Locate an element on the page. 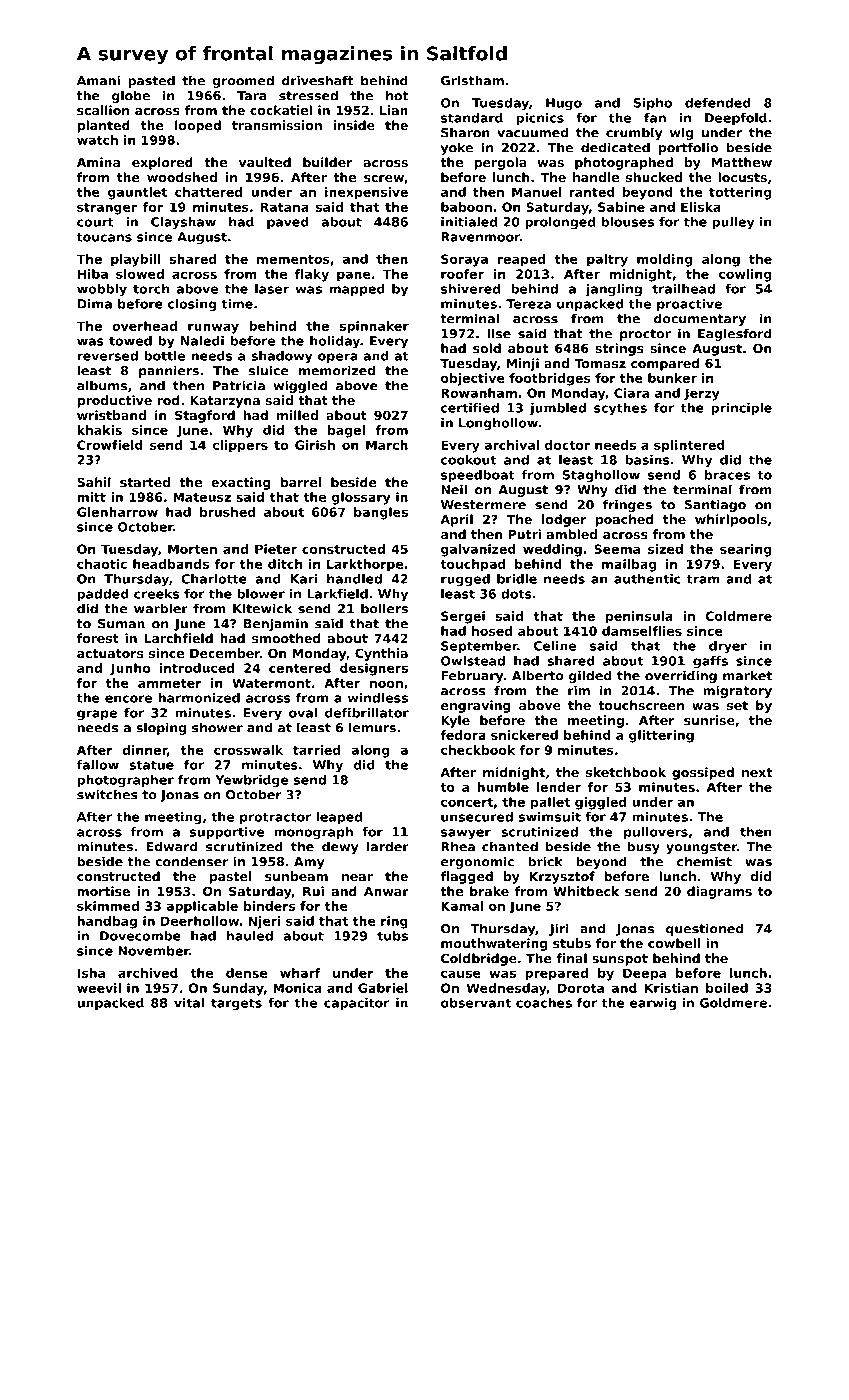  capacitor is located at coordinates (357, 1004).
